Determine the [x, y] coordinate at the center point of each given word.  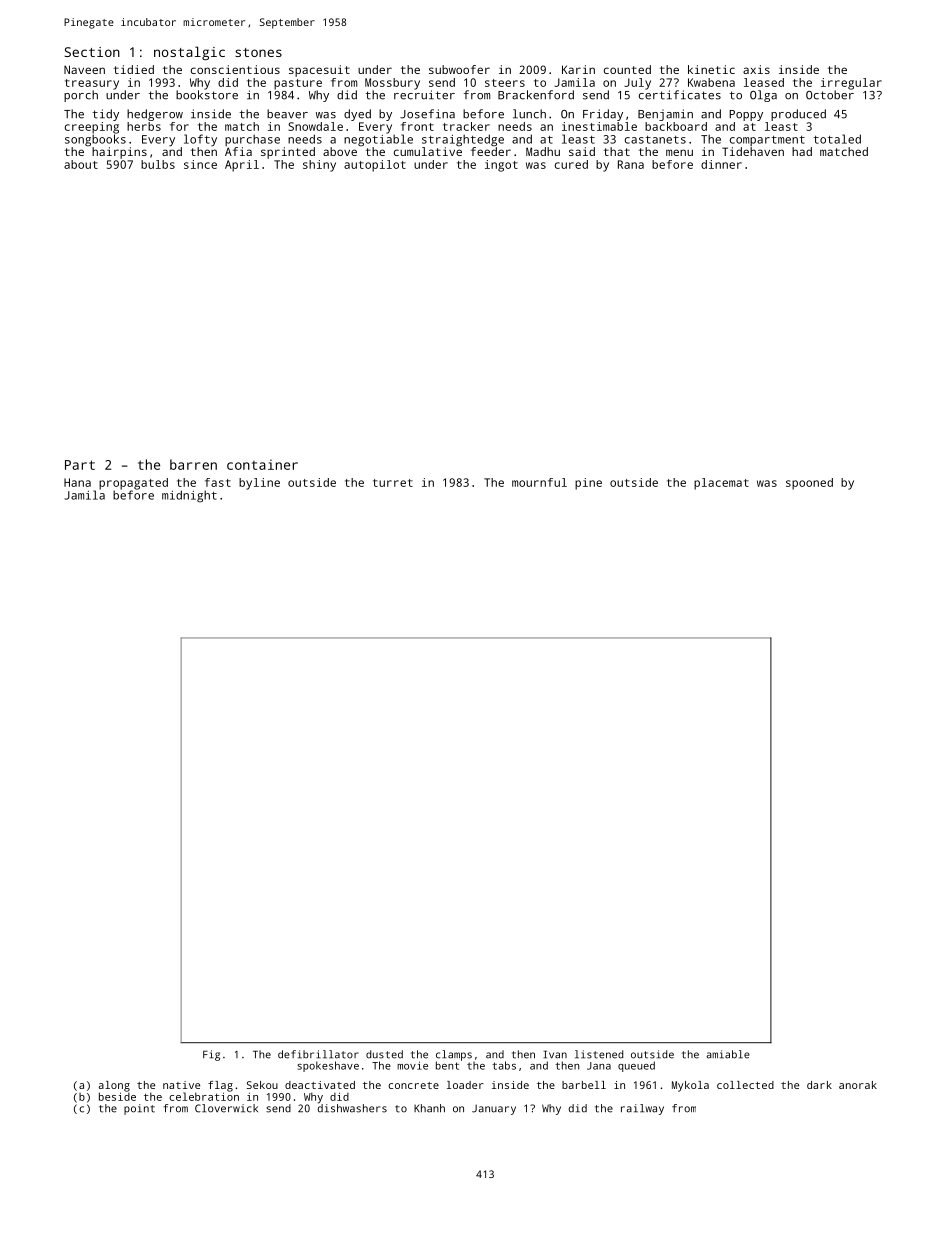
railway [642, 1109]
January [494, 1109]
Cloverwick [226, 1108]
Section [92, 52]
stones [258, 52]
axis [756, 69]
